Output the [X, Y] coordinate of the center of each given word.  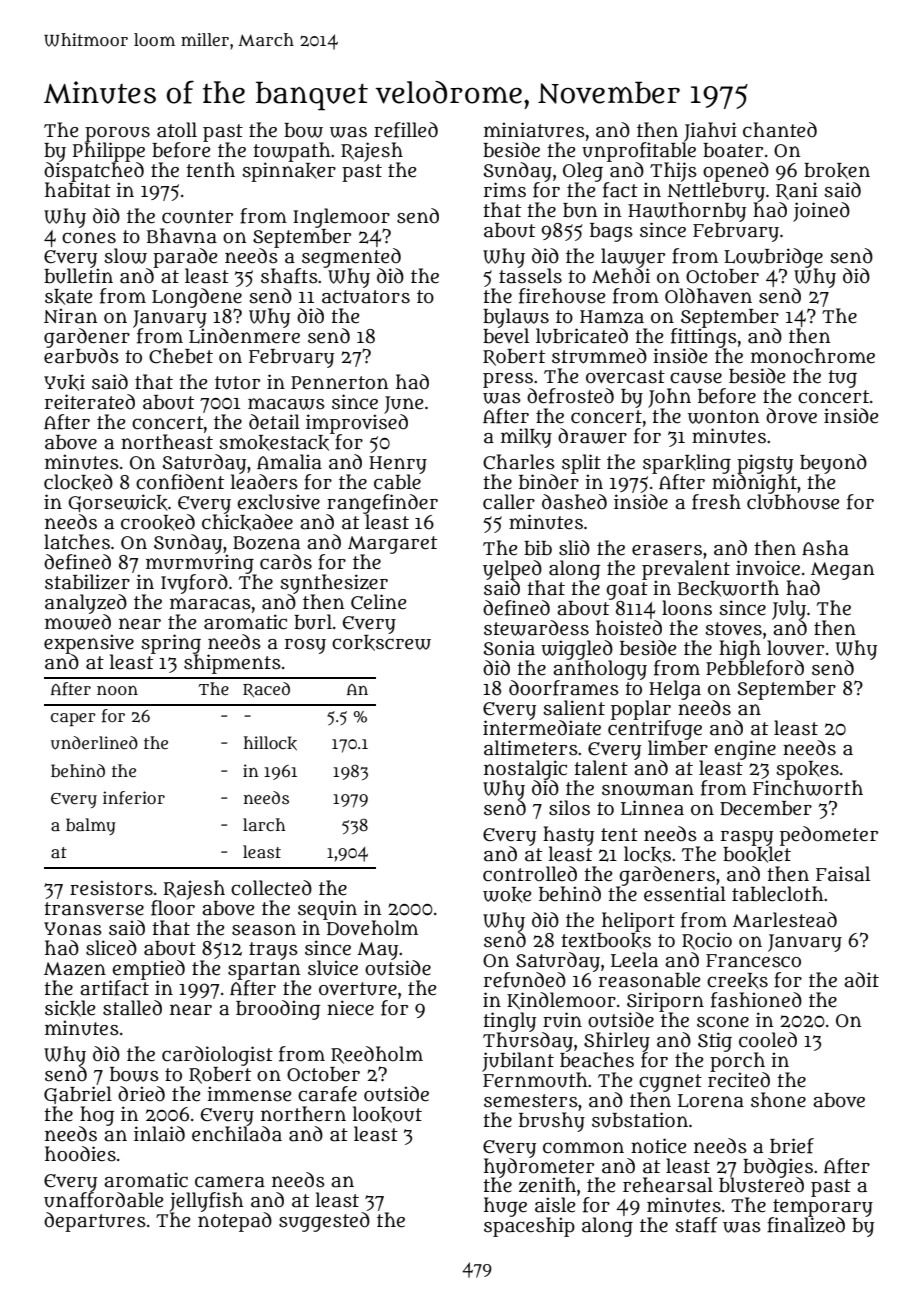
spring [171, 644]
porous [117, 134]
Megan [843, 571]
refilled [406, 130]
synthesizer [334, 584]
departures [95, 1222]
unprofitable [639, 152]
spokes [808, 770]
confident [180, 482]
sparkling [687, 464]
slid [574, 548]
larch [264, 824]
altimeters [531, 748]
